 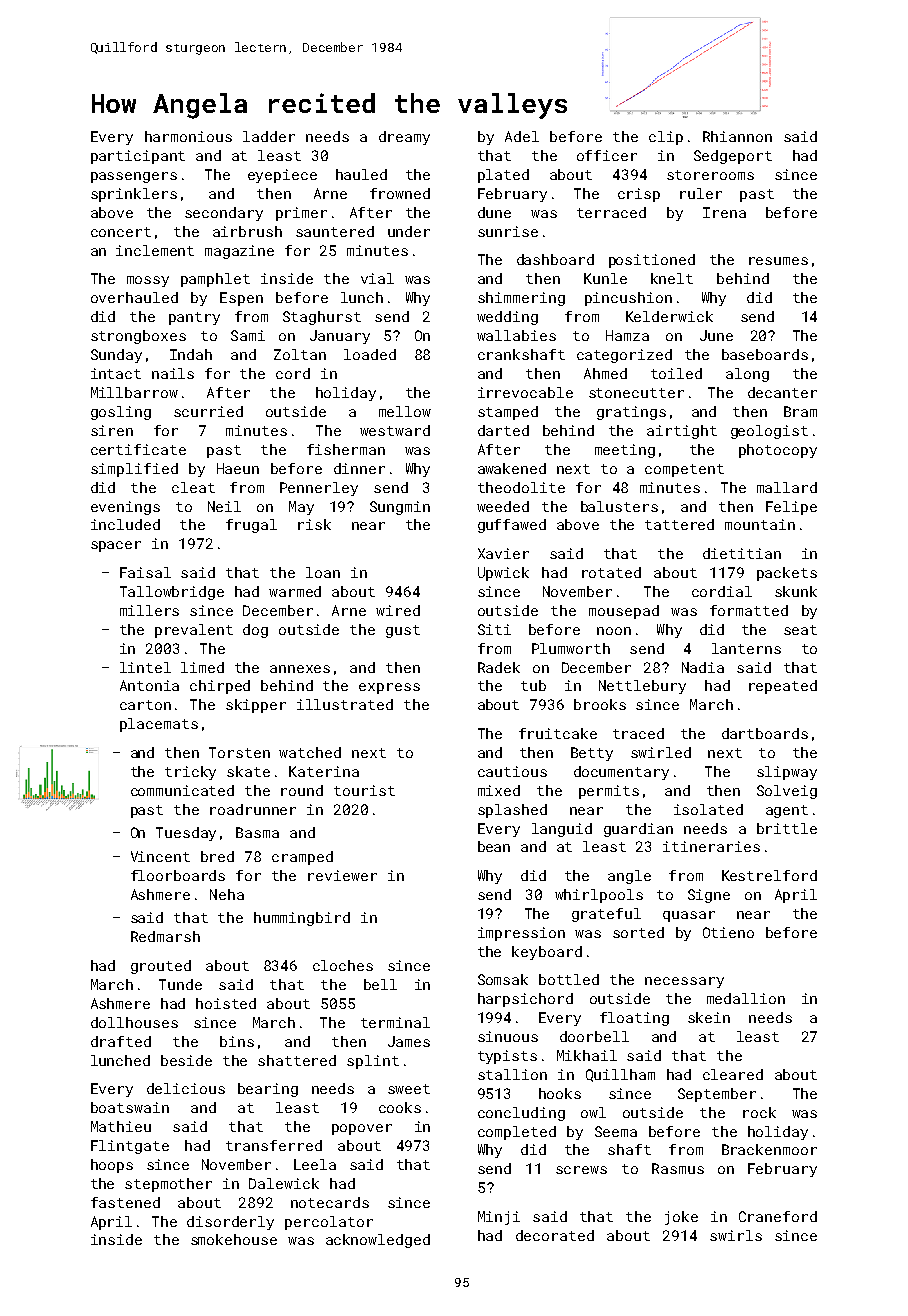 What do you see at coordinates (787, 811) in the screenshot?
I see `agent` at bounding box center [787, 811].
